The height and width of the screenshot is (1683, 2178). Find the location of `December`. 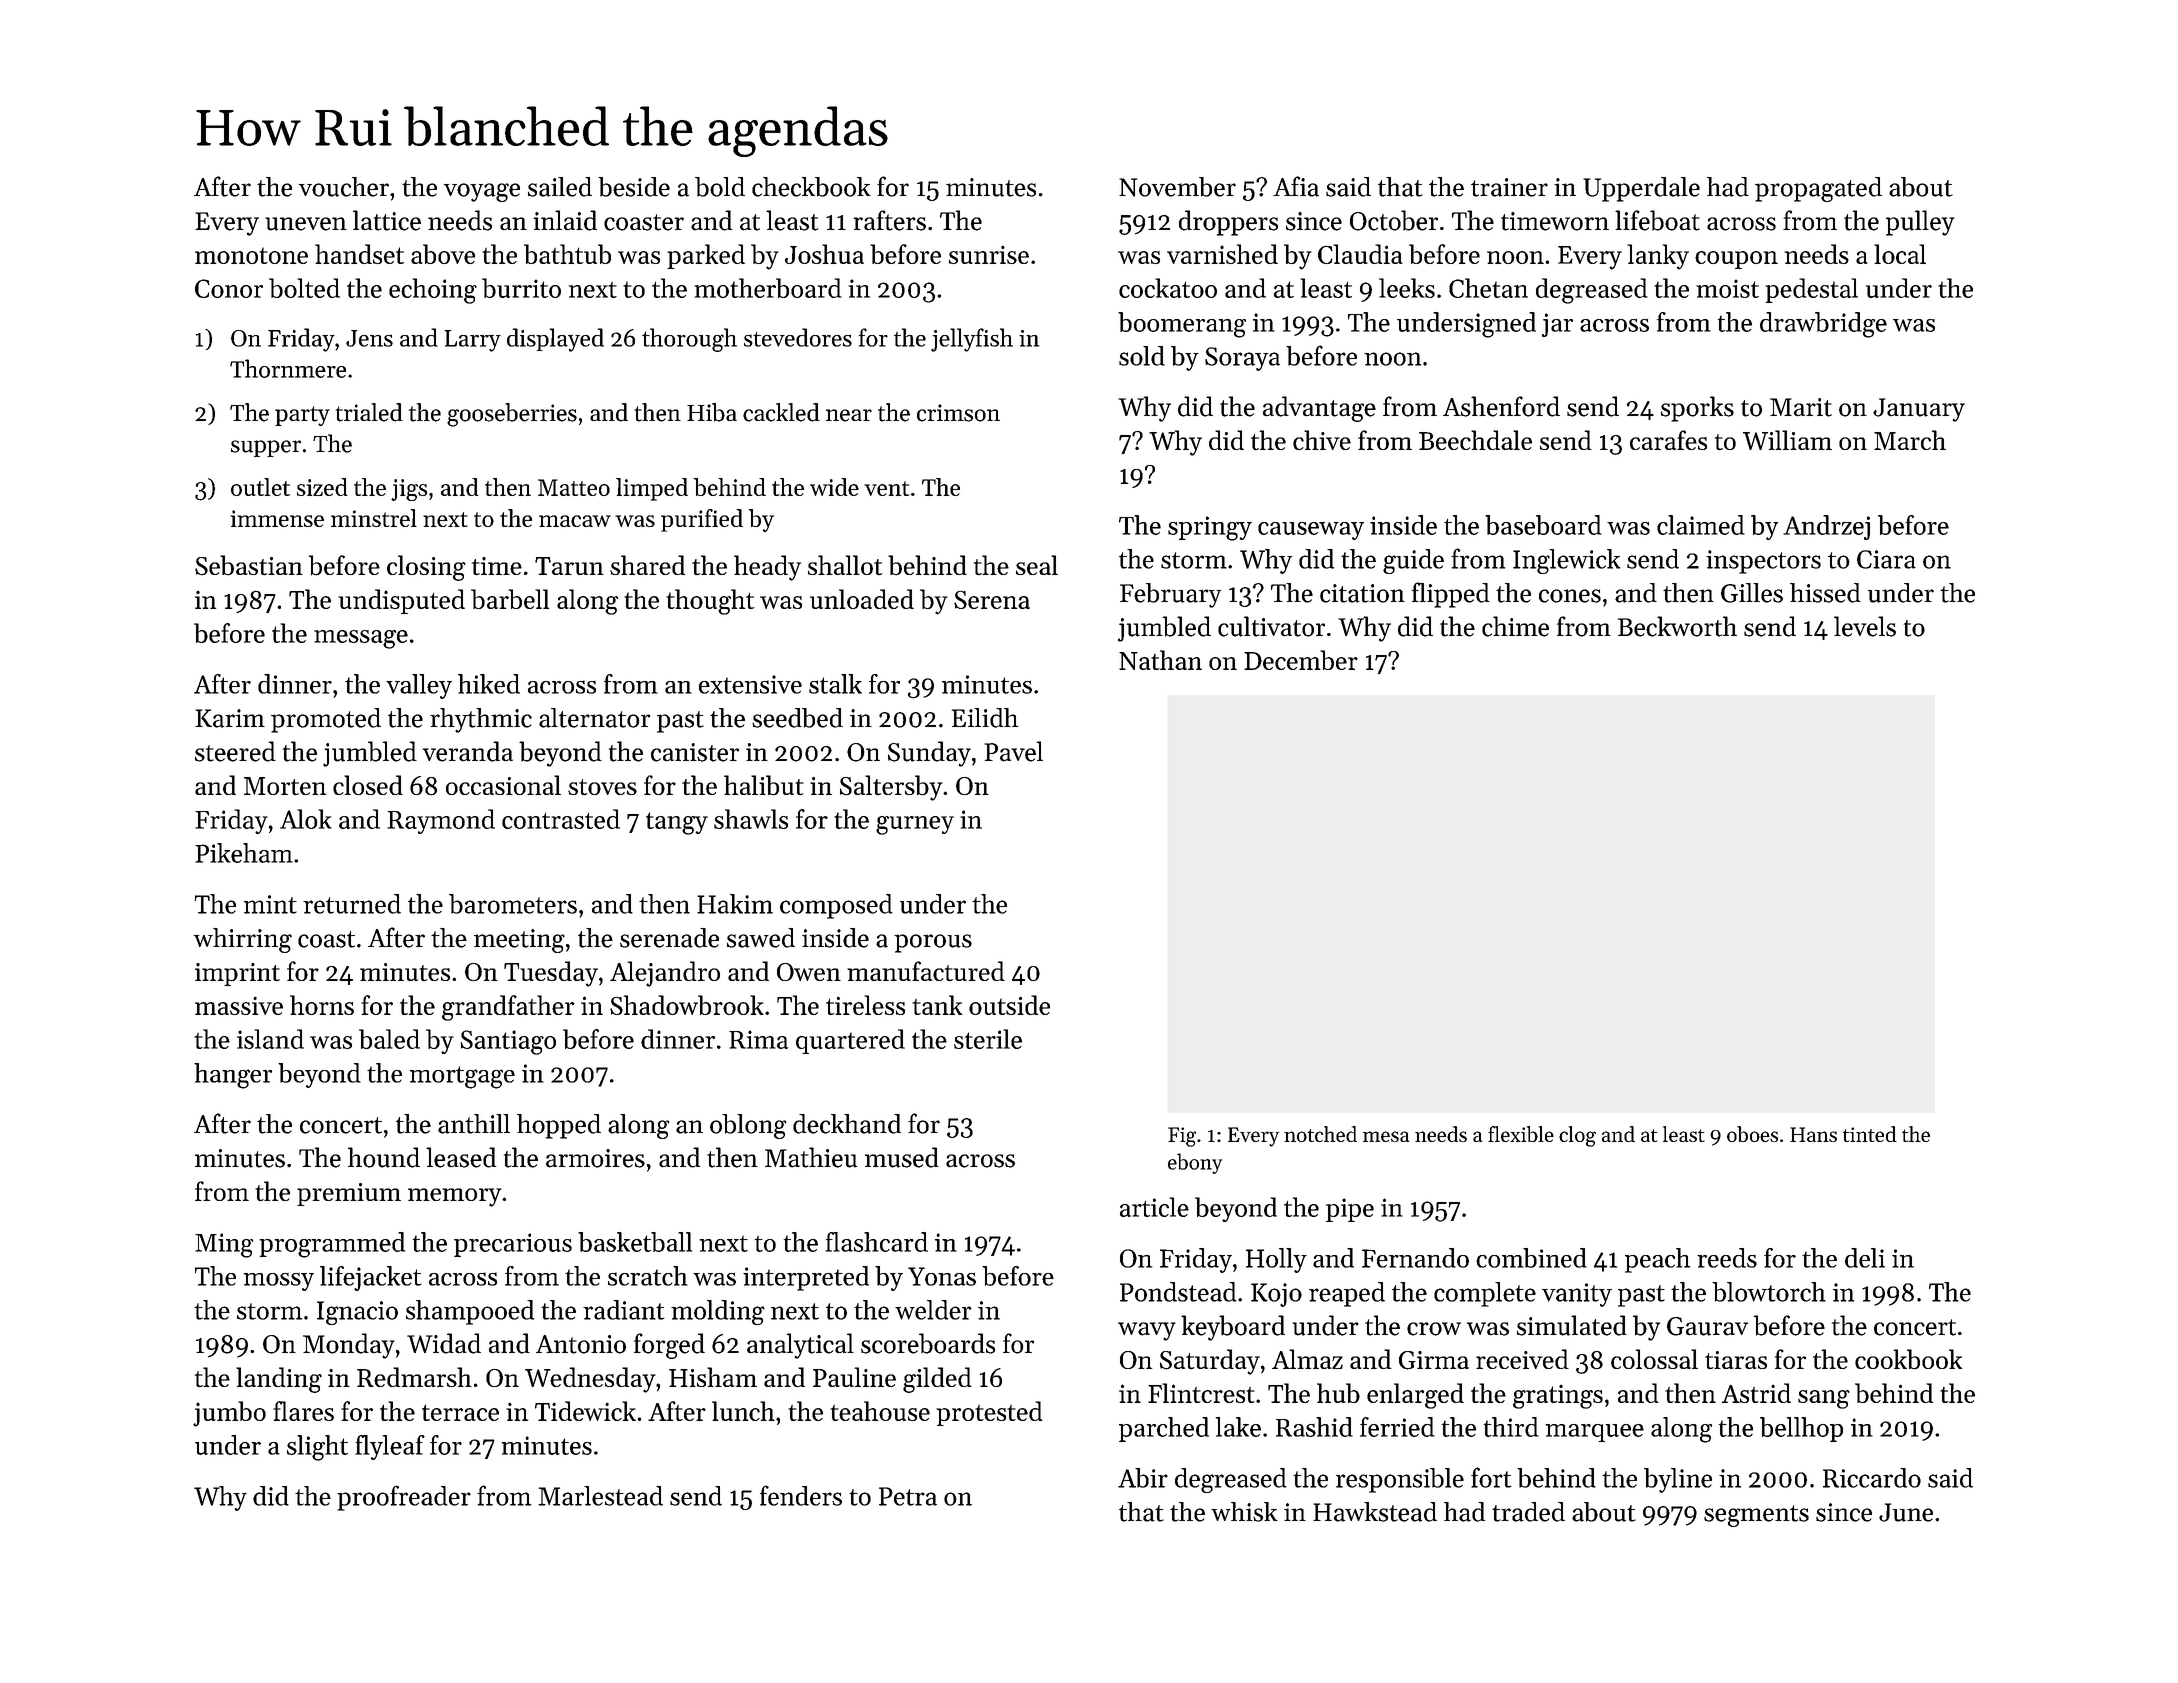

December is located at coordinates (1301, 660).
